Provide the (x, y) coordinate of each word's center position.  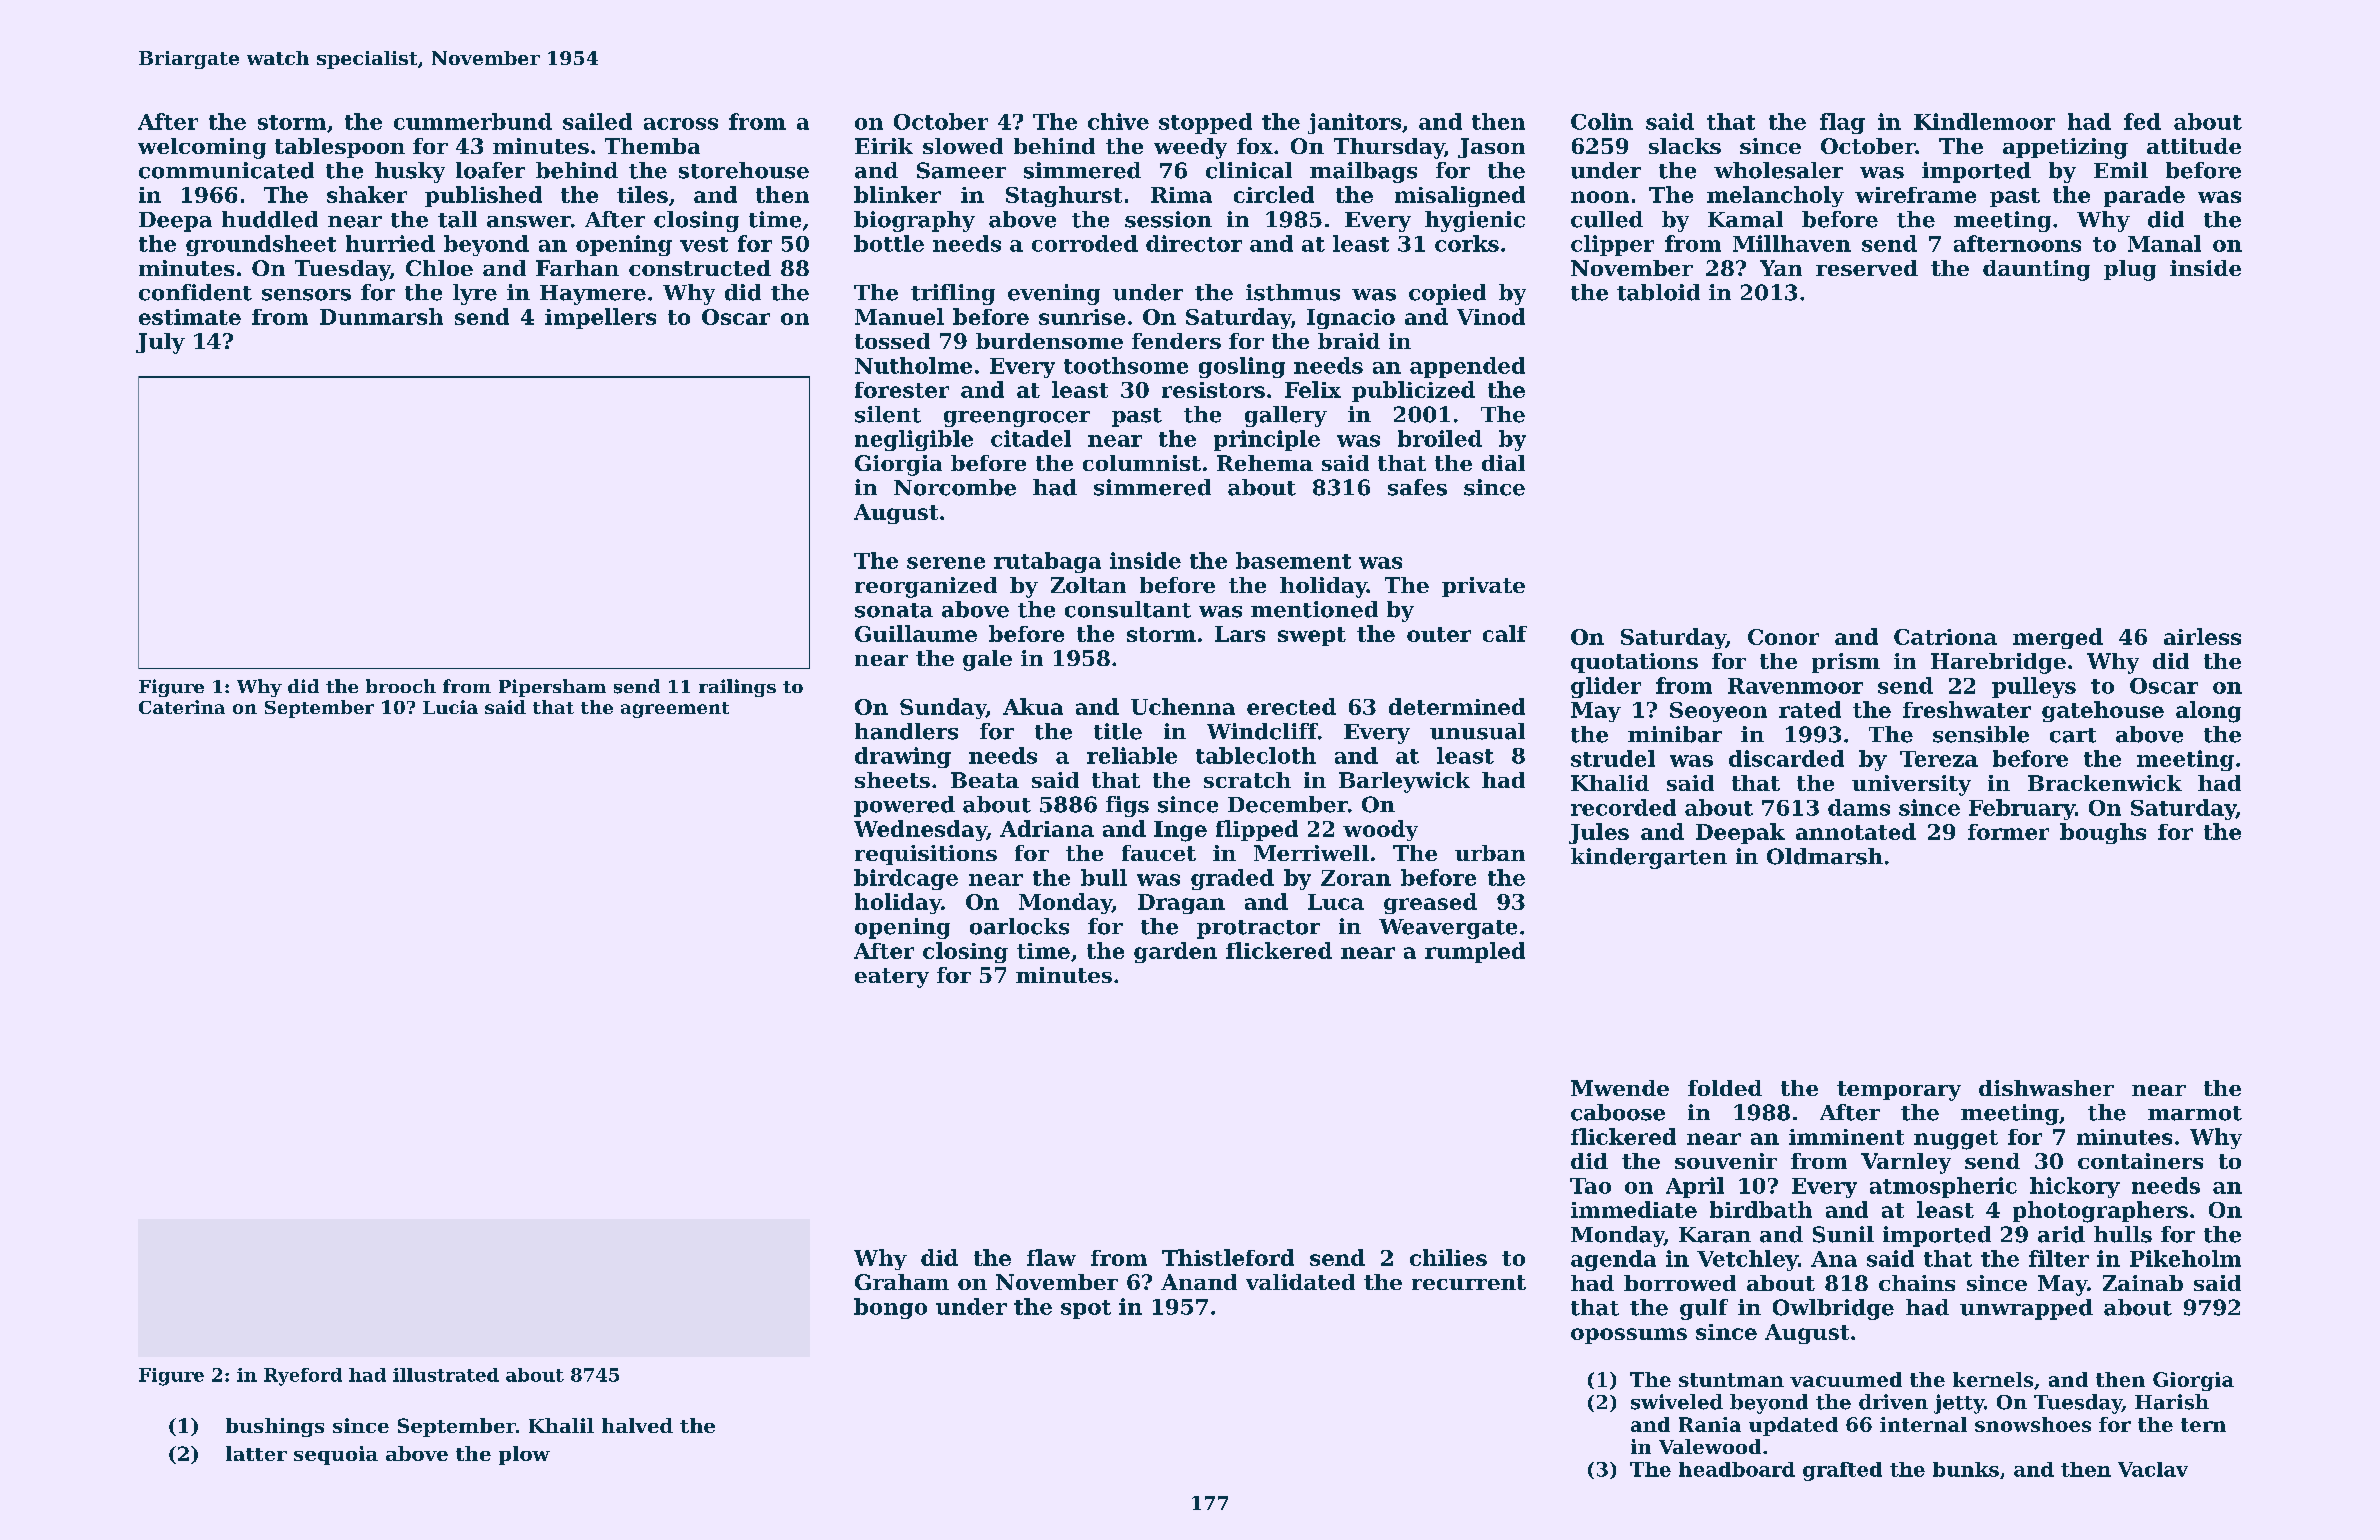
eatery (892, 978)
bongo (890, 1308)
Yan (1781, 268)
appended (1467, 367)
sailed (597, 121)
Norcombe (955, 487)
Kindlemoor (1984, 121)
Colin (1602, 121)
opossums (1629, 1336)
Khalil (561, 1425)
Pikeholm (2185, 1258)
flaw (1051, 1257)
